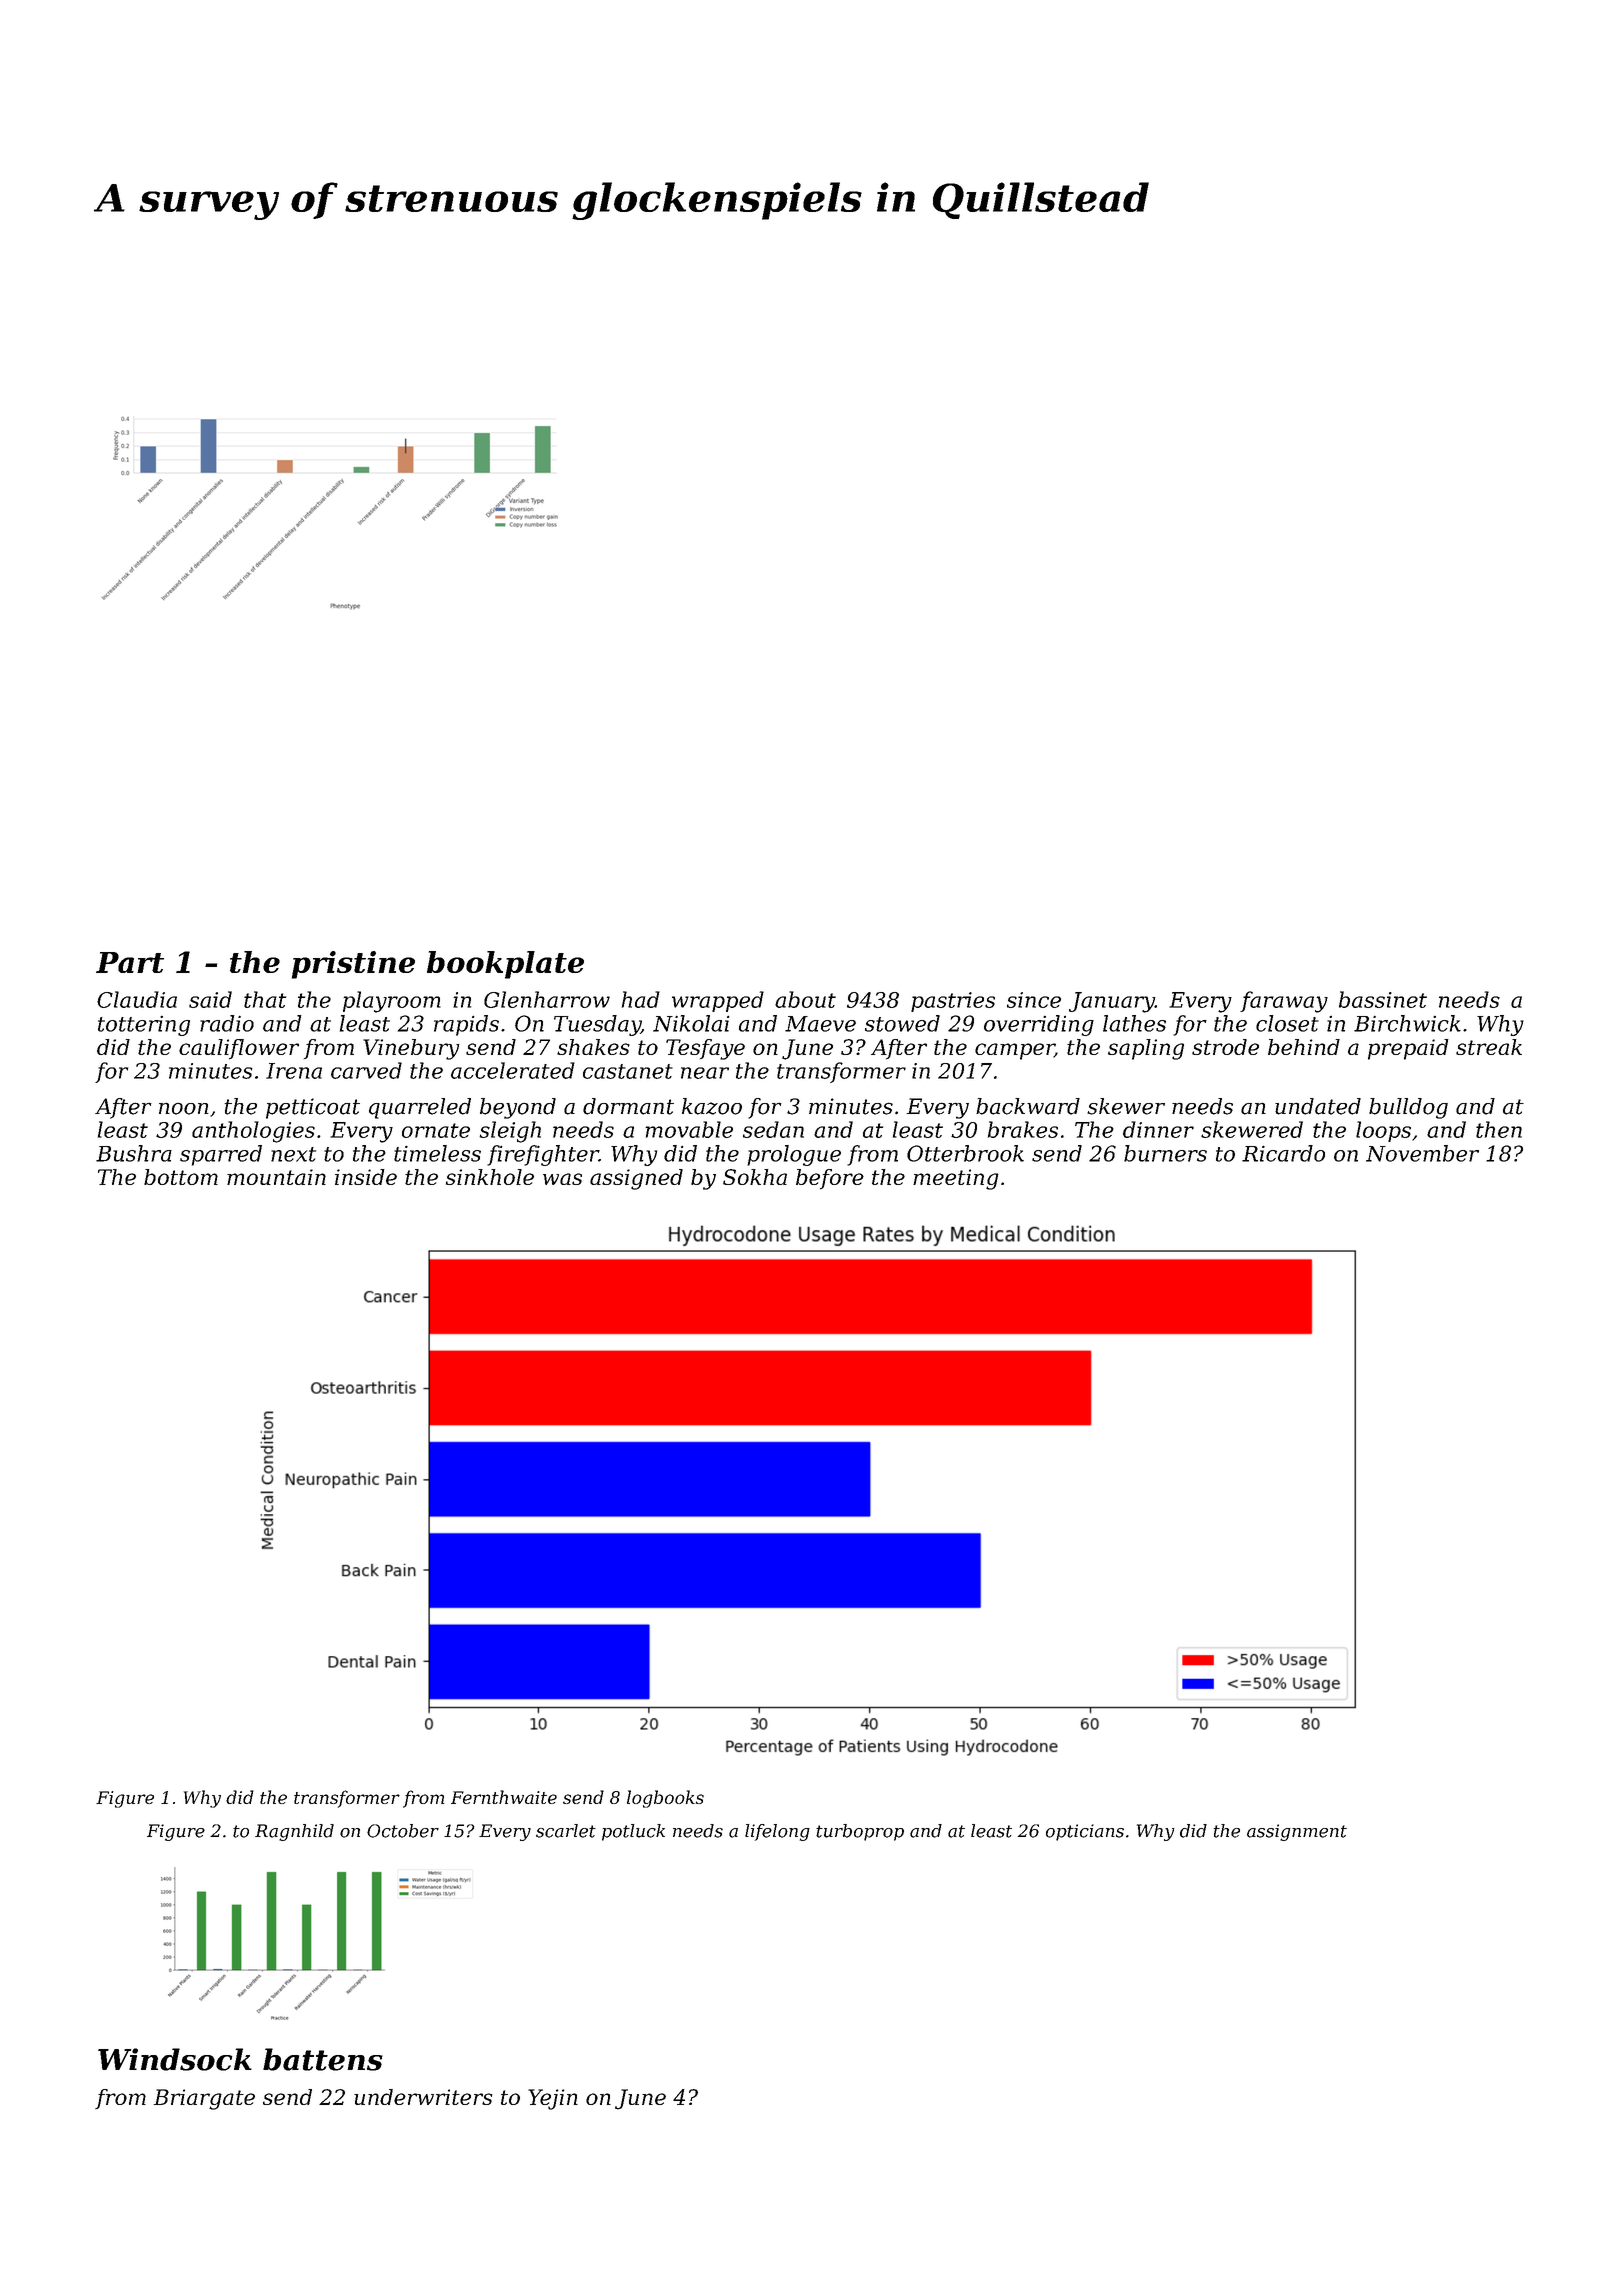 Image resolution: width=1620 pixels, height=2292 pixels. Describe the element at coordinates (504, 1797) in the screenshot. I see `Fernthwaite` at that location.
